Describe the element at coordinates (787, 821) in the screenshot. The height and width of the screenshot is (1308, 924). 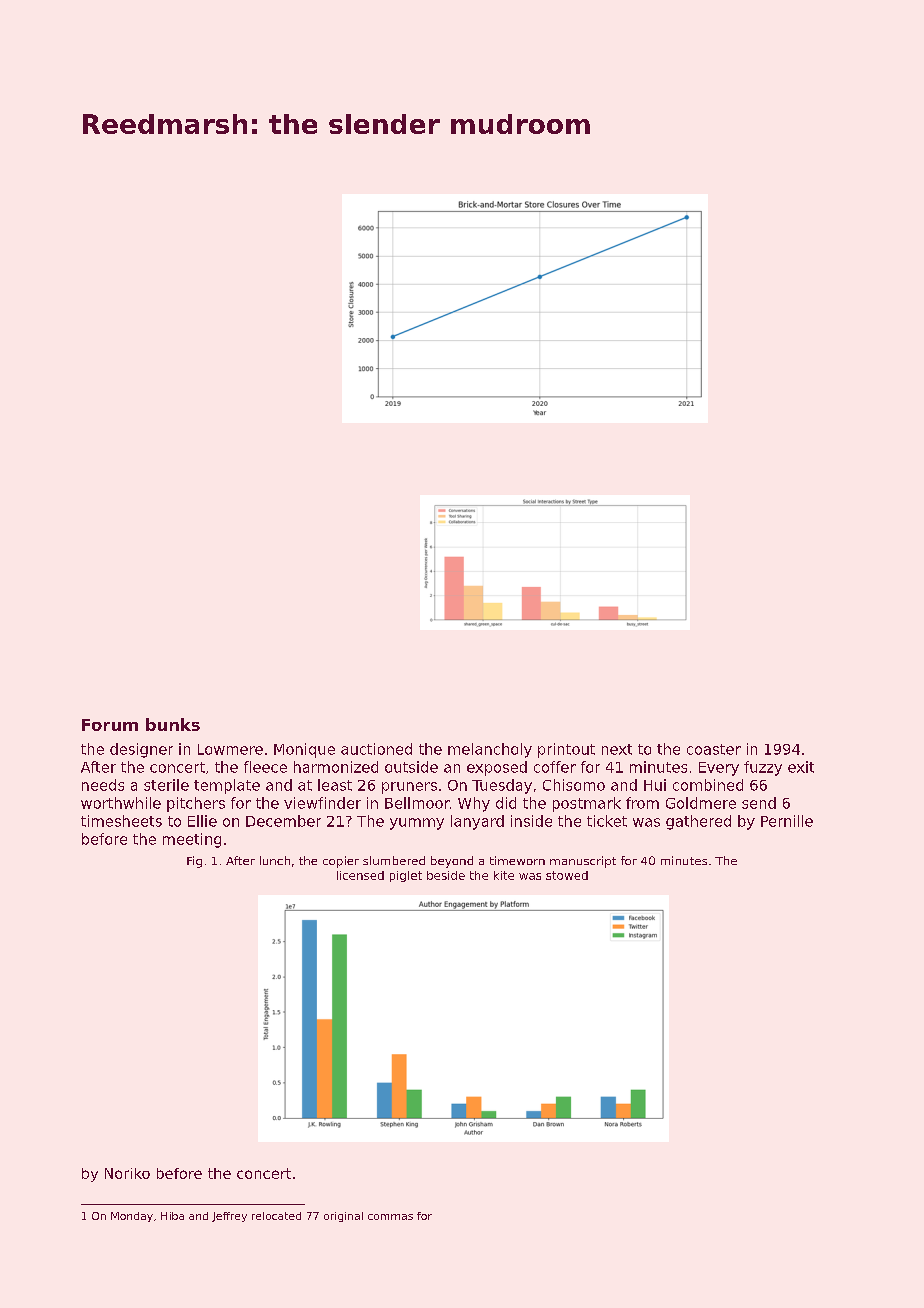
I see `Pernille` at that location.
